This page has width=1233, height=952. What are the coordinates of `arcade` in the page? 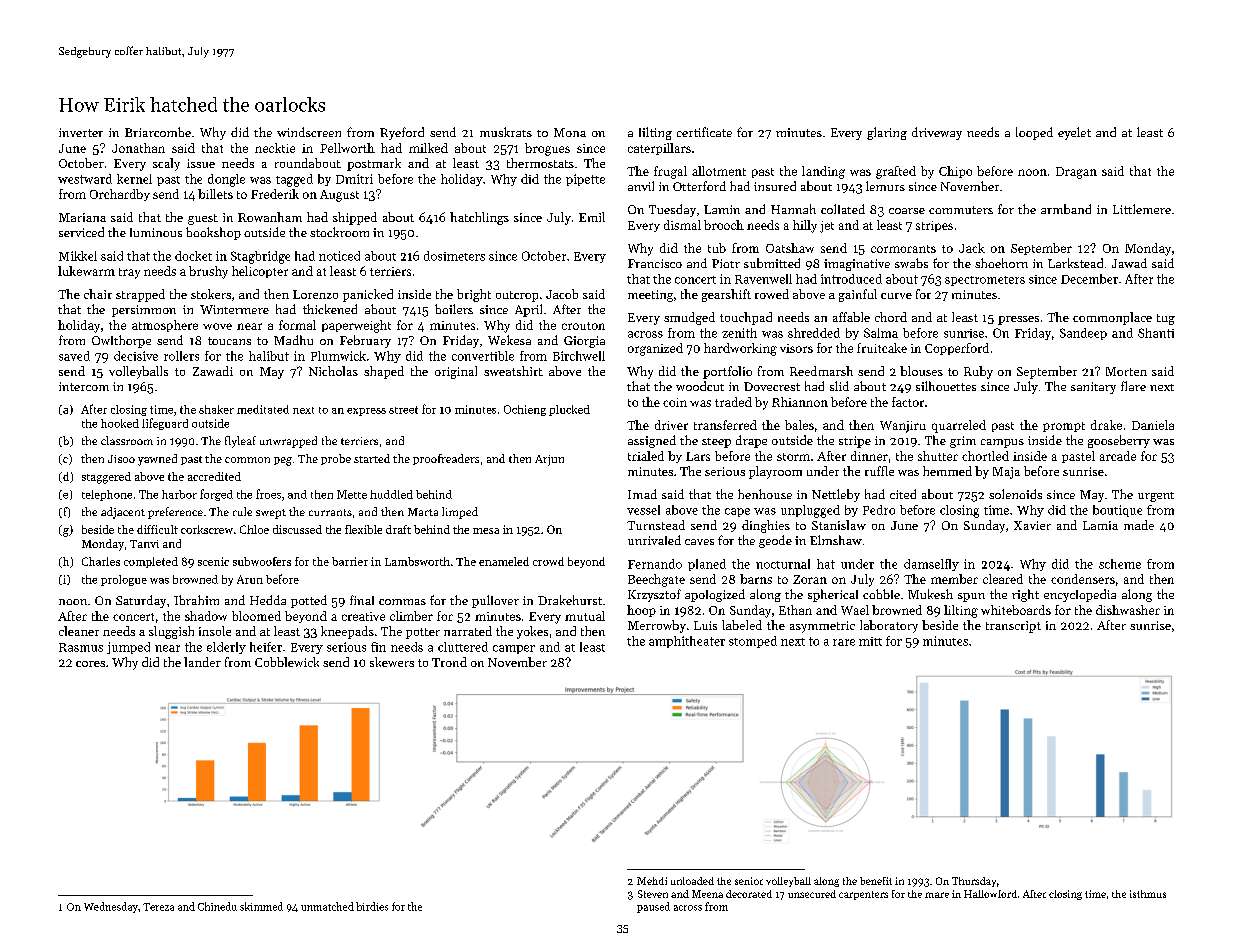 It's located at (1118, 456).
